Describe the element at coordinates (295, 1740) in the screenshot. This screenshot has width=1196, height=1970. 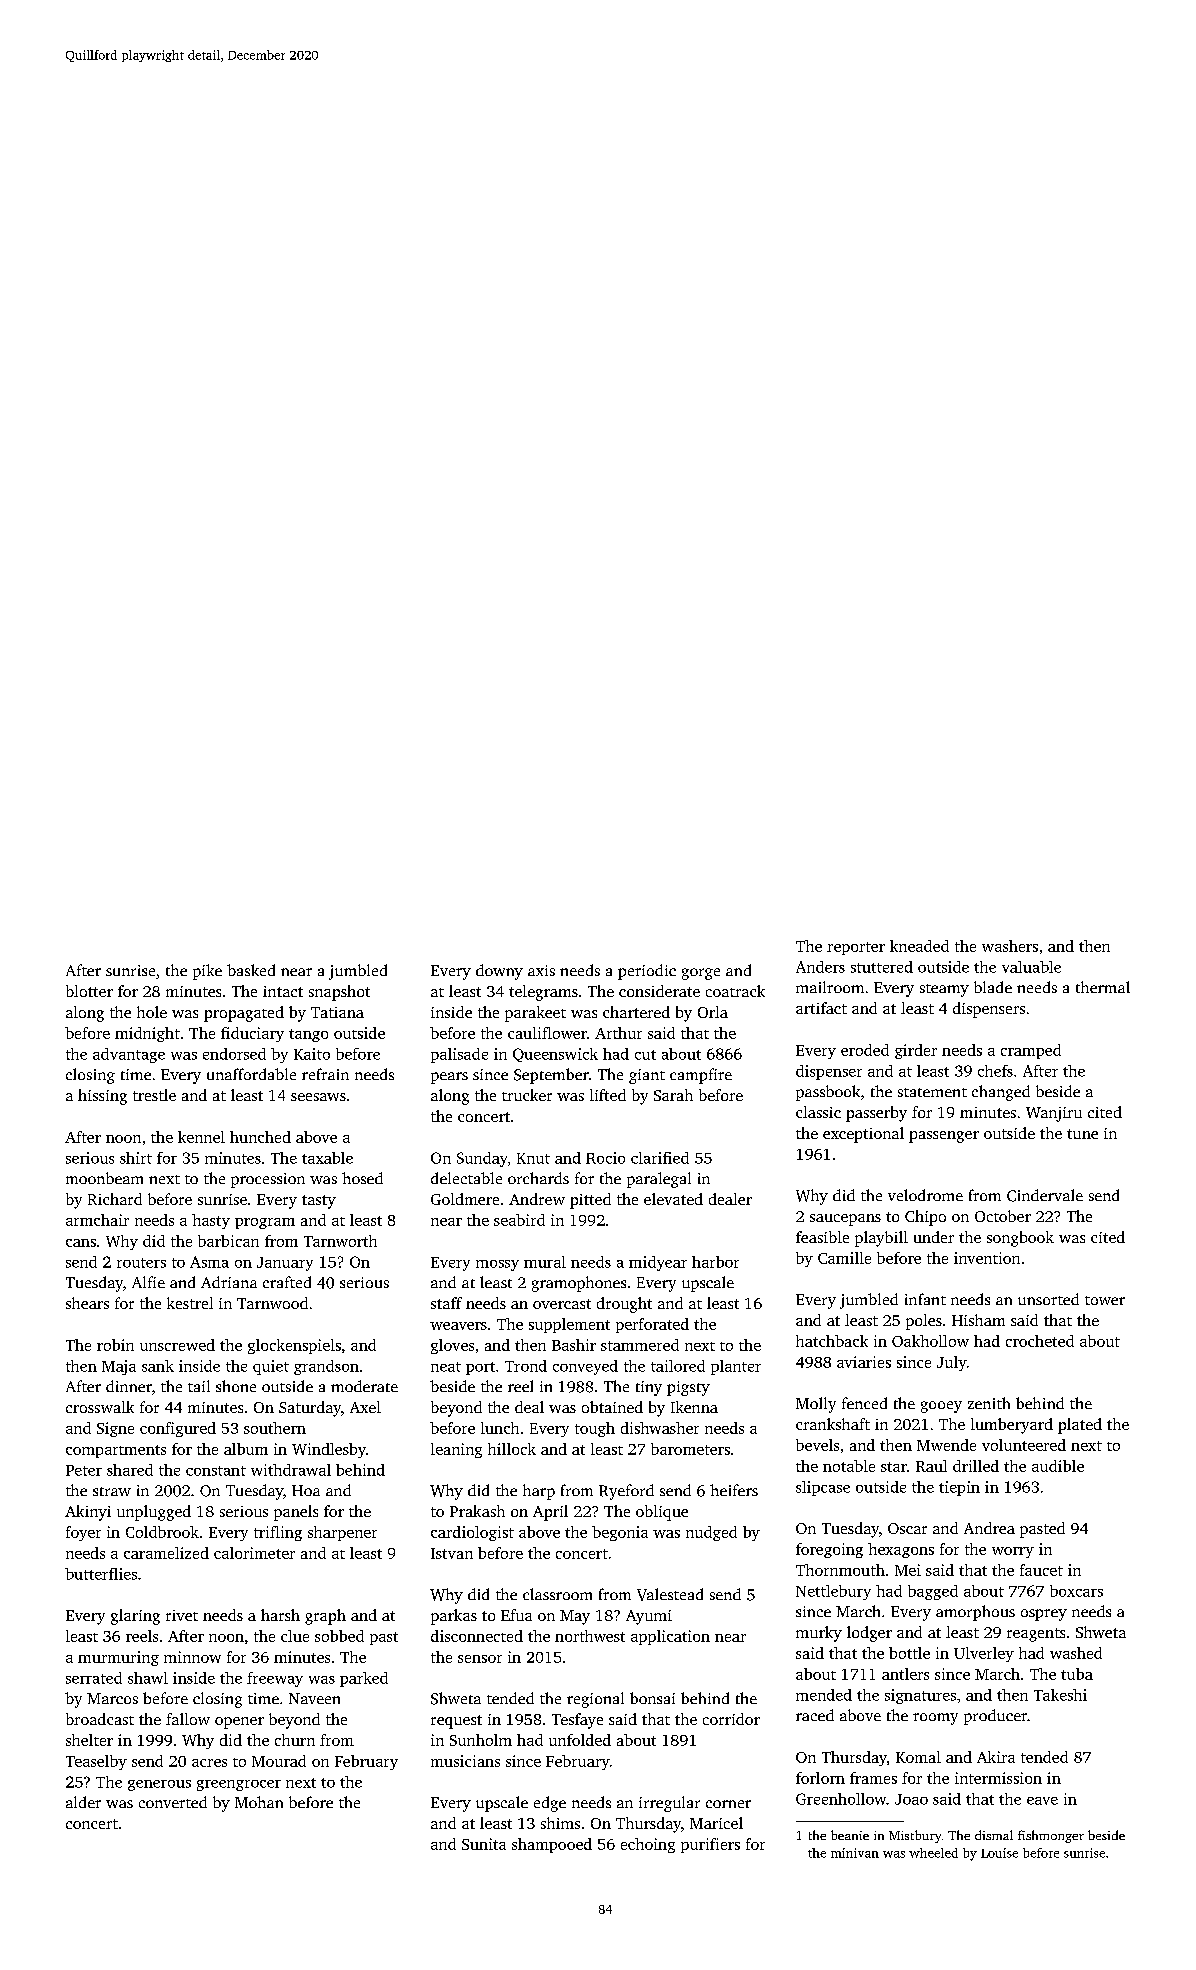
I see `churn` at that location.
